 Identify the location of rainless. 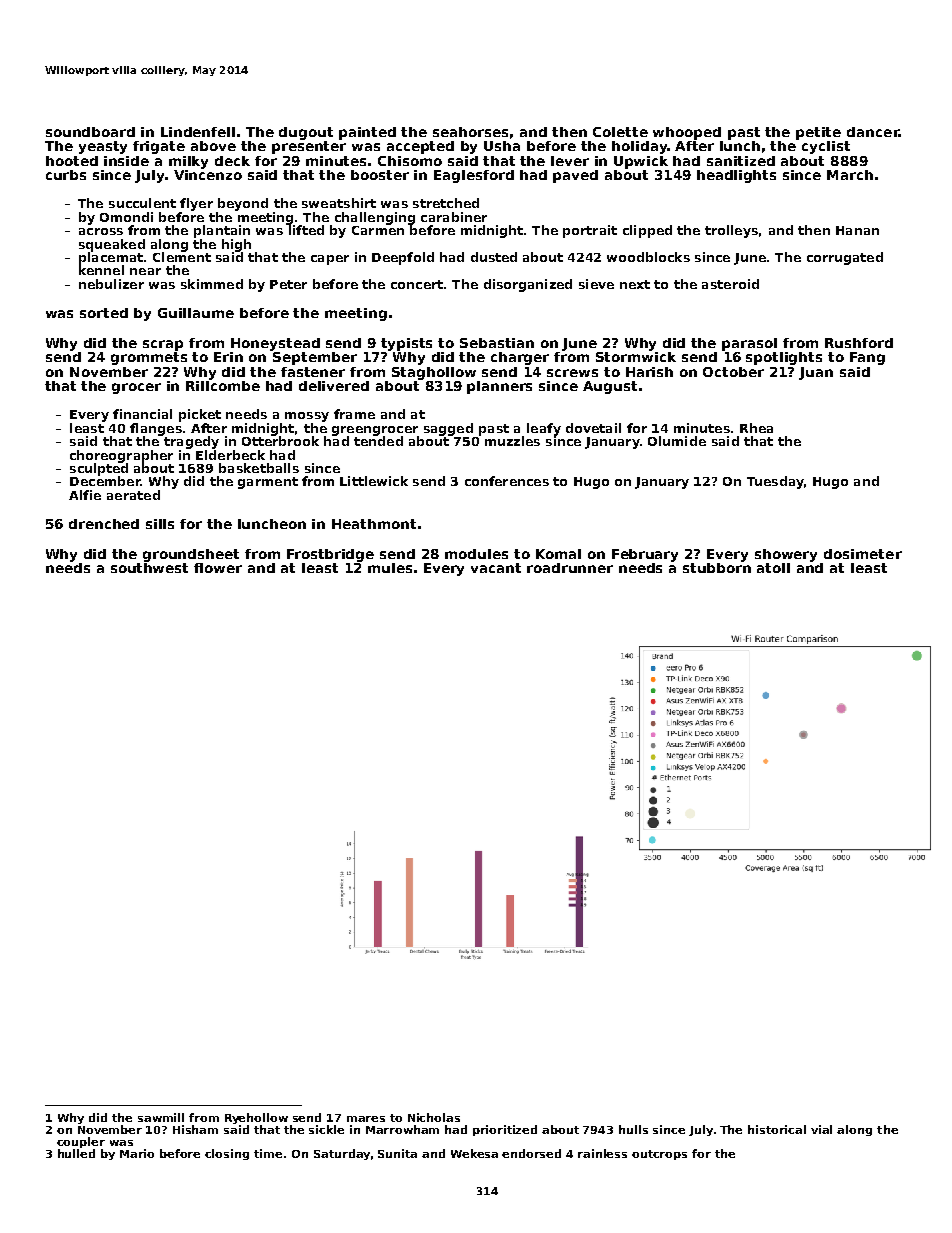
(602, 1153).
